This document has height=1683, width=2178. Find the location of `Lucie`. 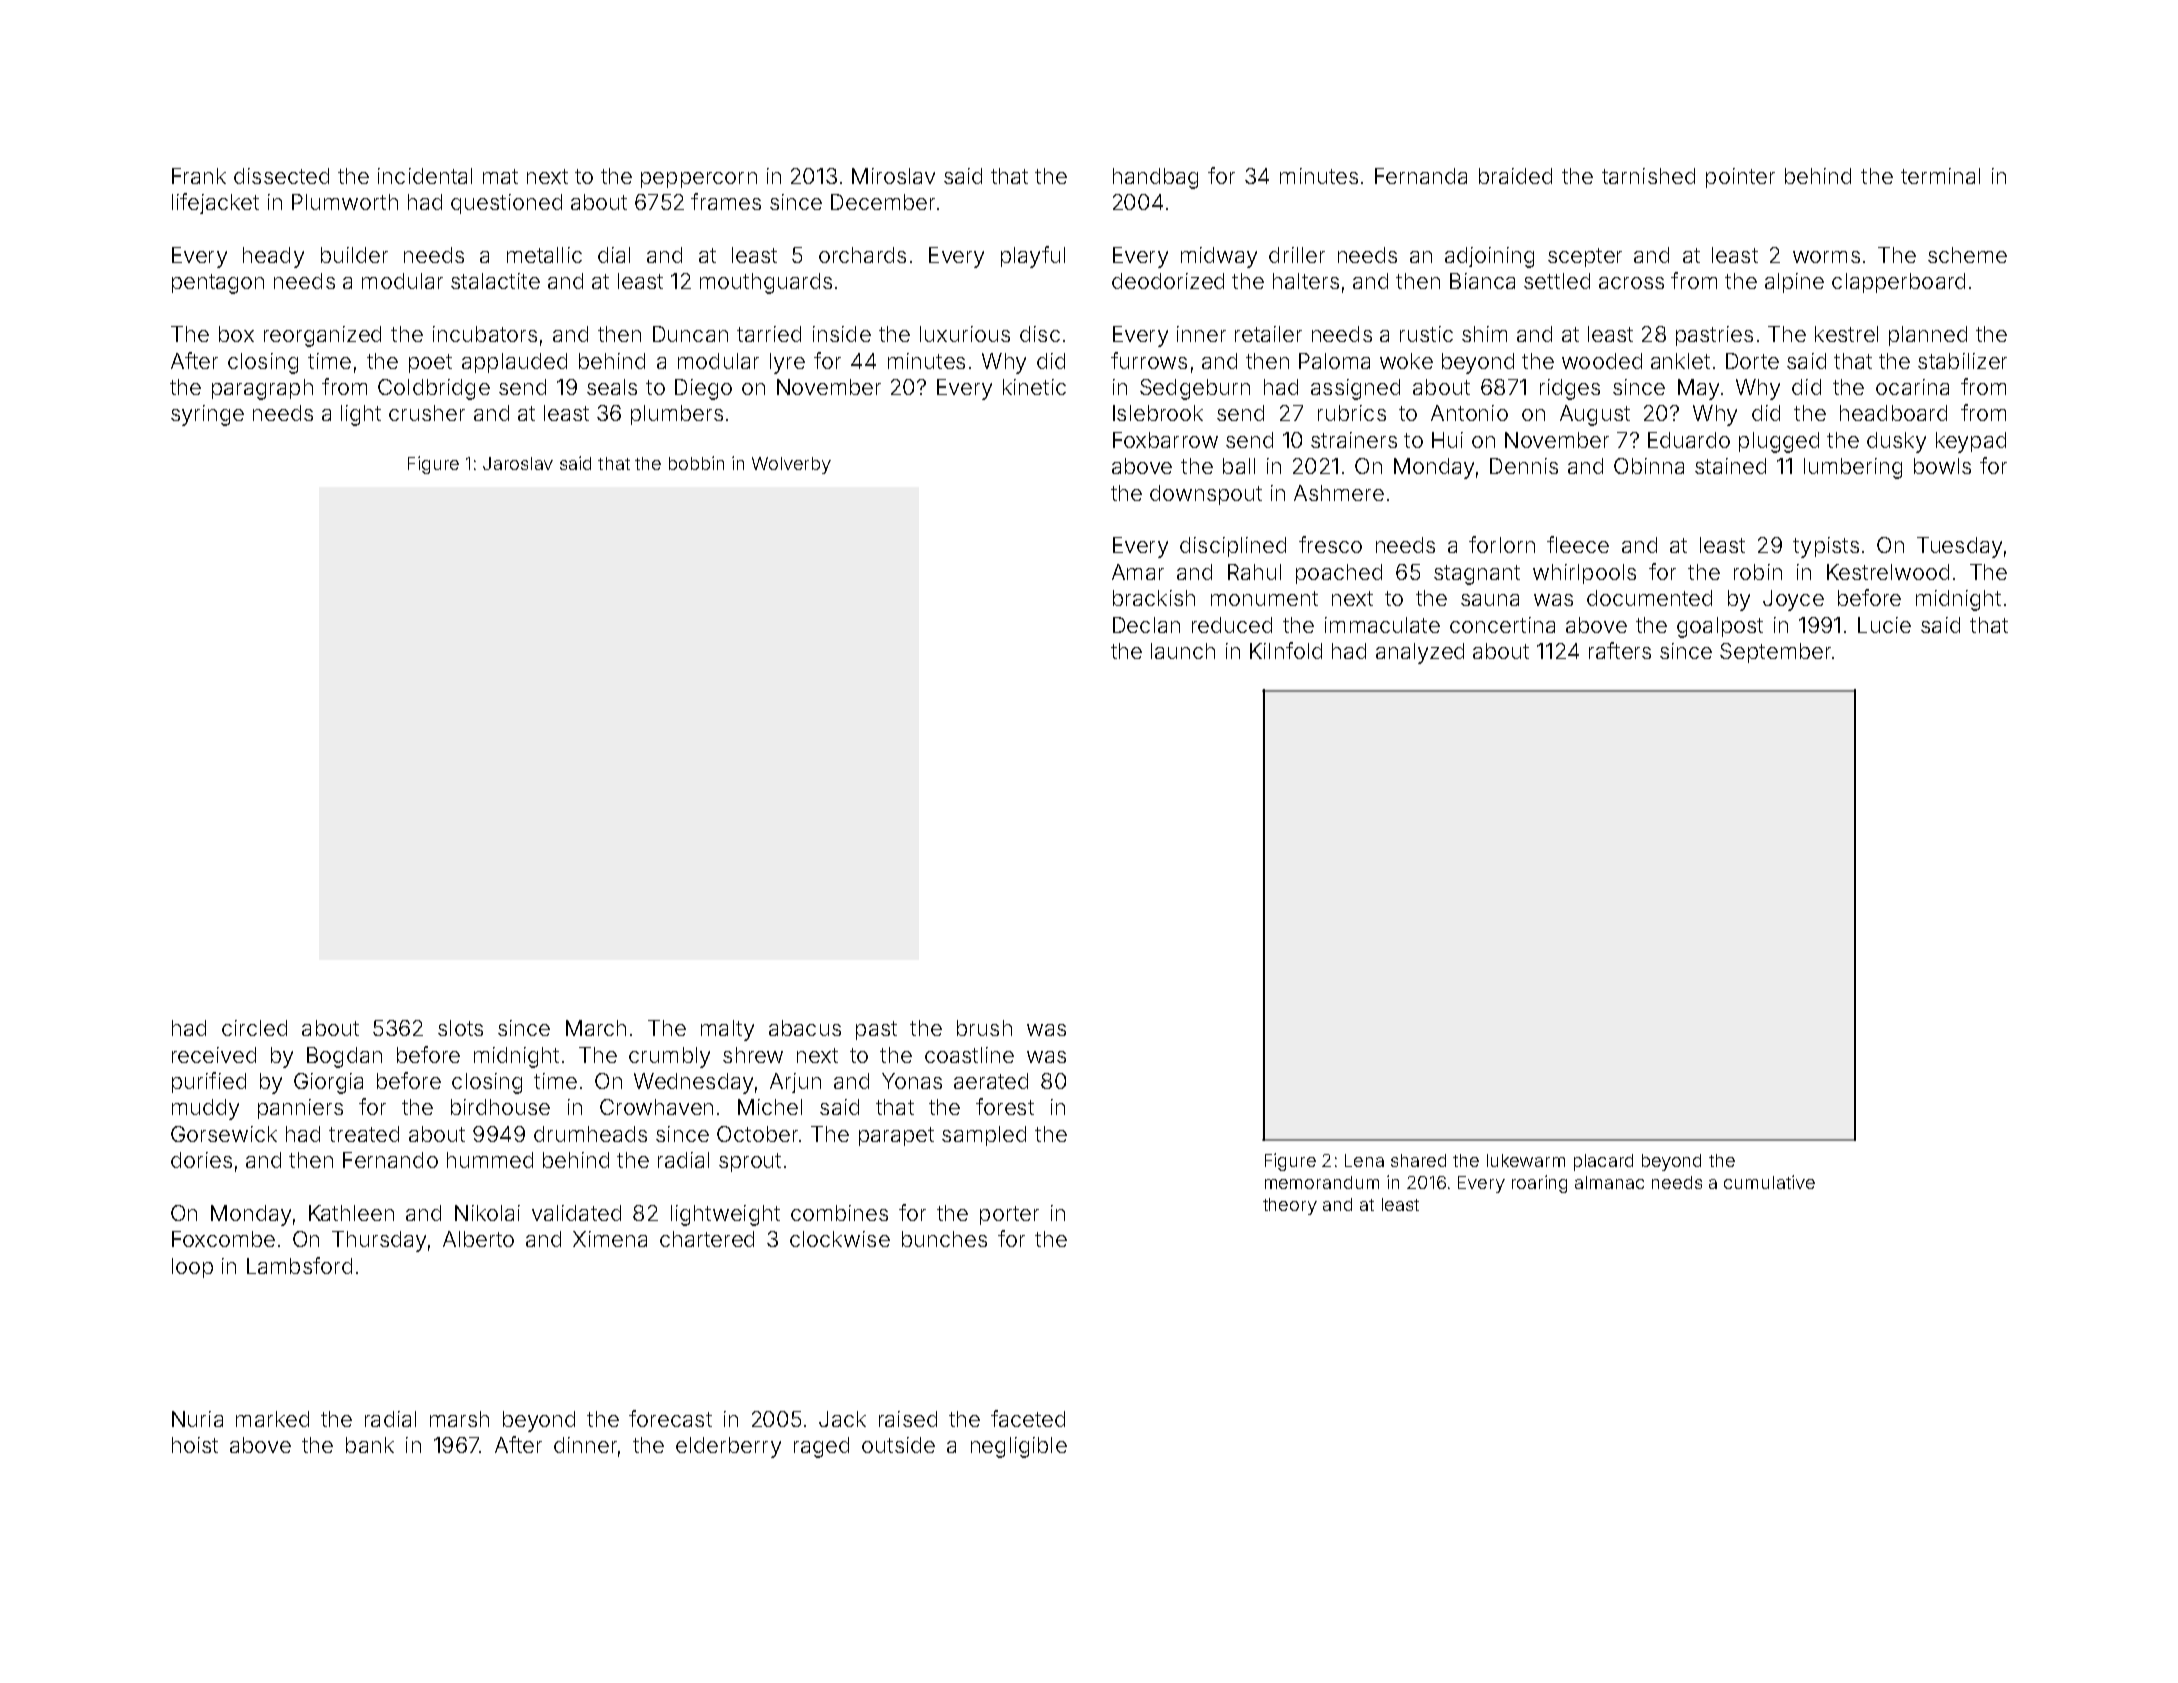

Lucie is located at coordinates (1884, 625).
